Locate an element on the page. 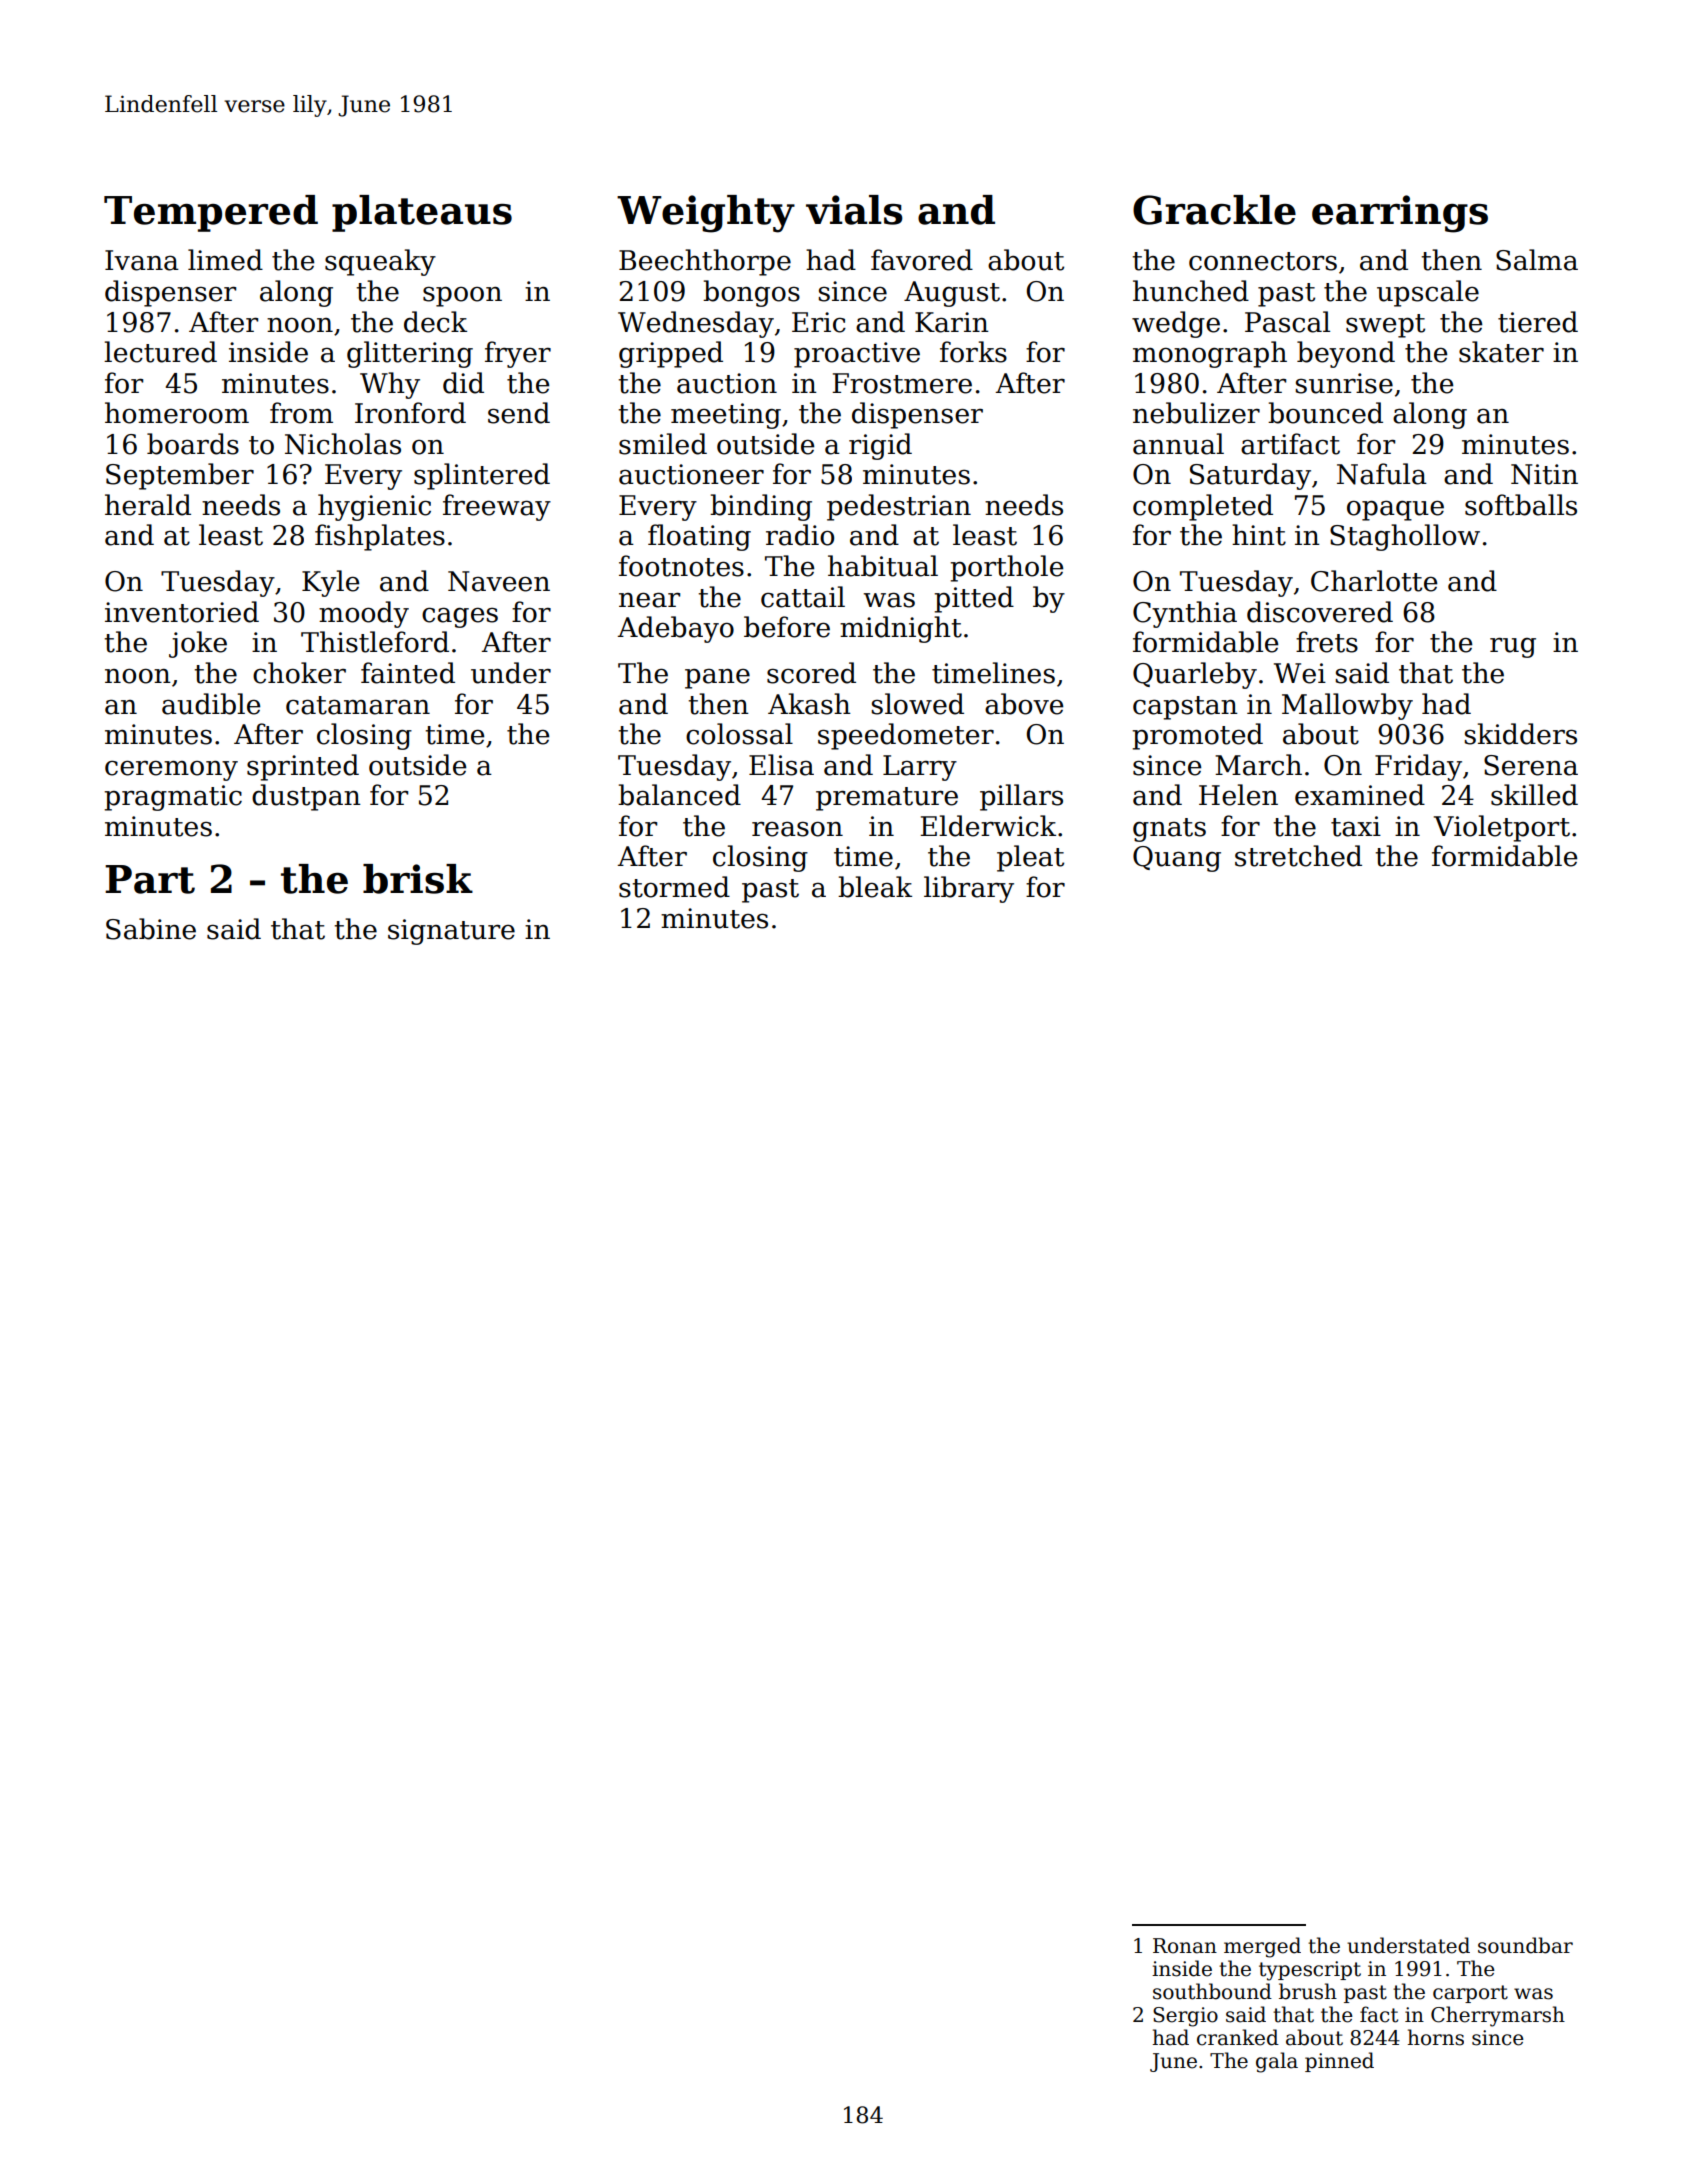 The image size is (1683, 2178). freeway is located at coordinates (497, 507).
